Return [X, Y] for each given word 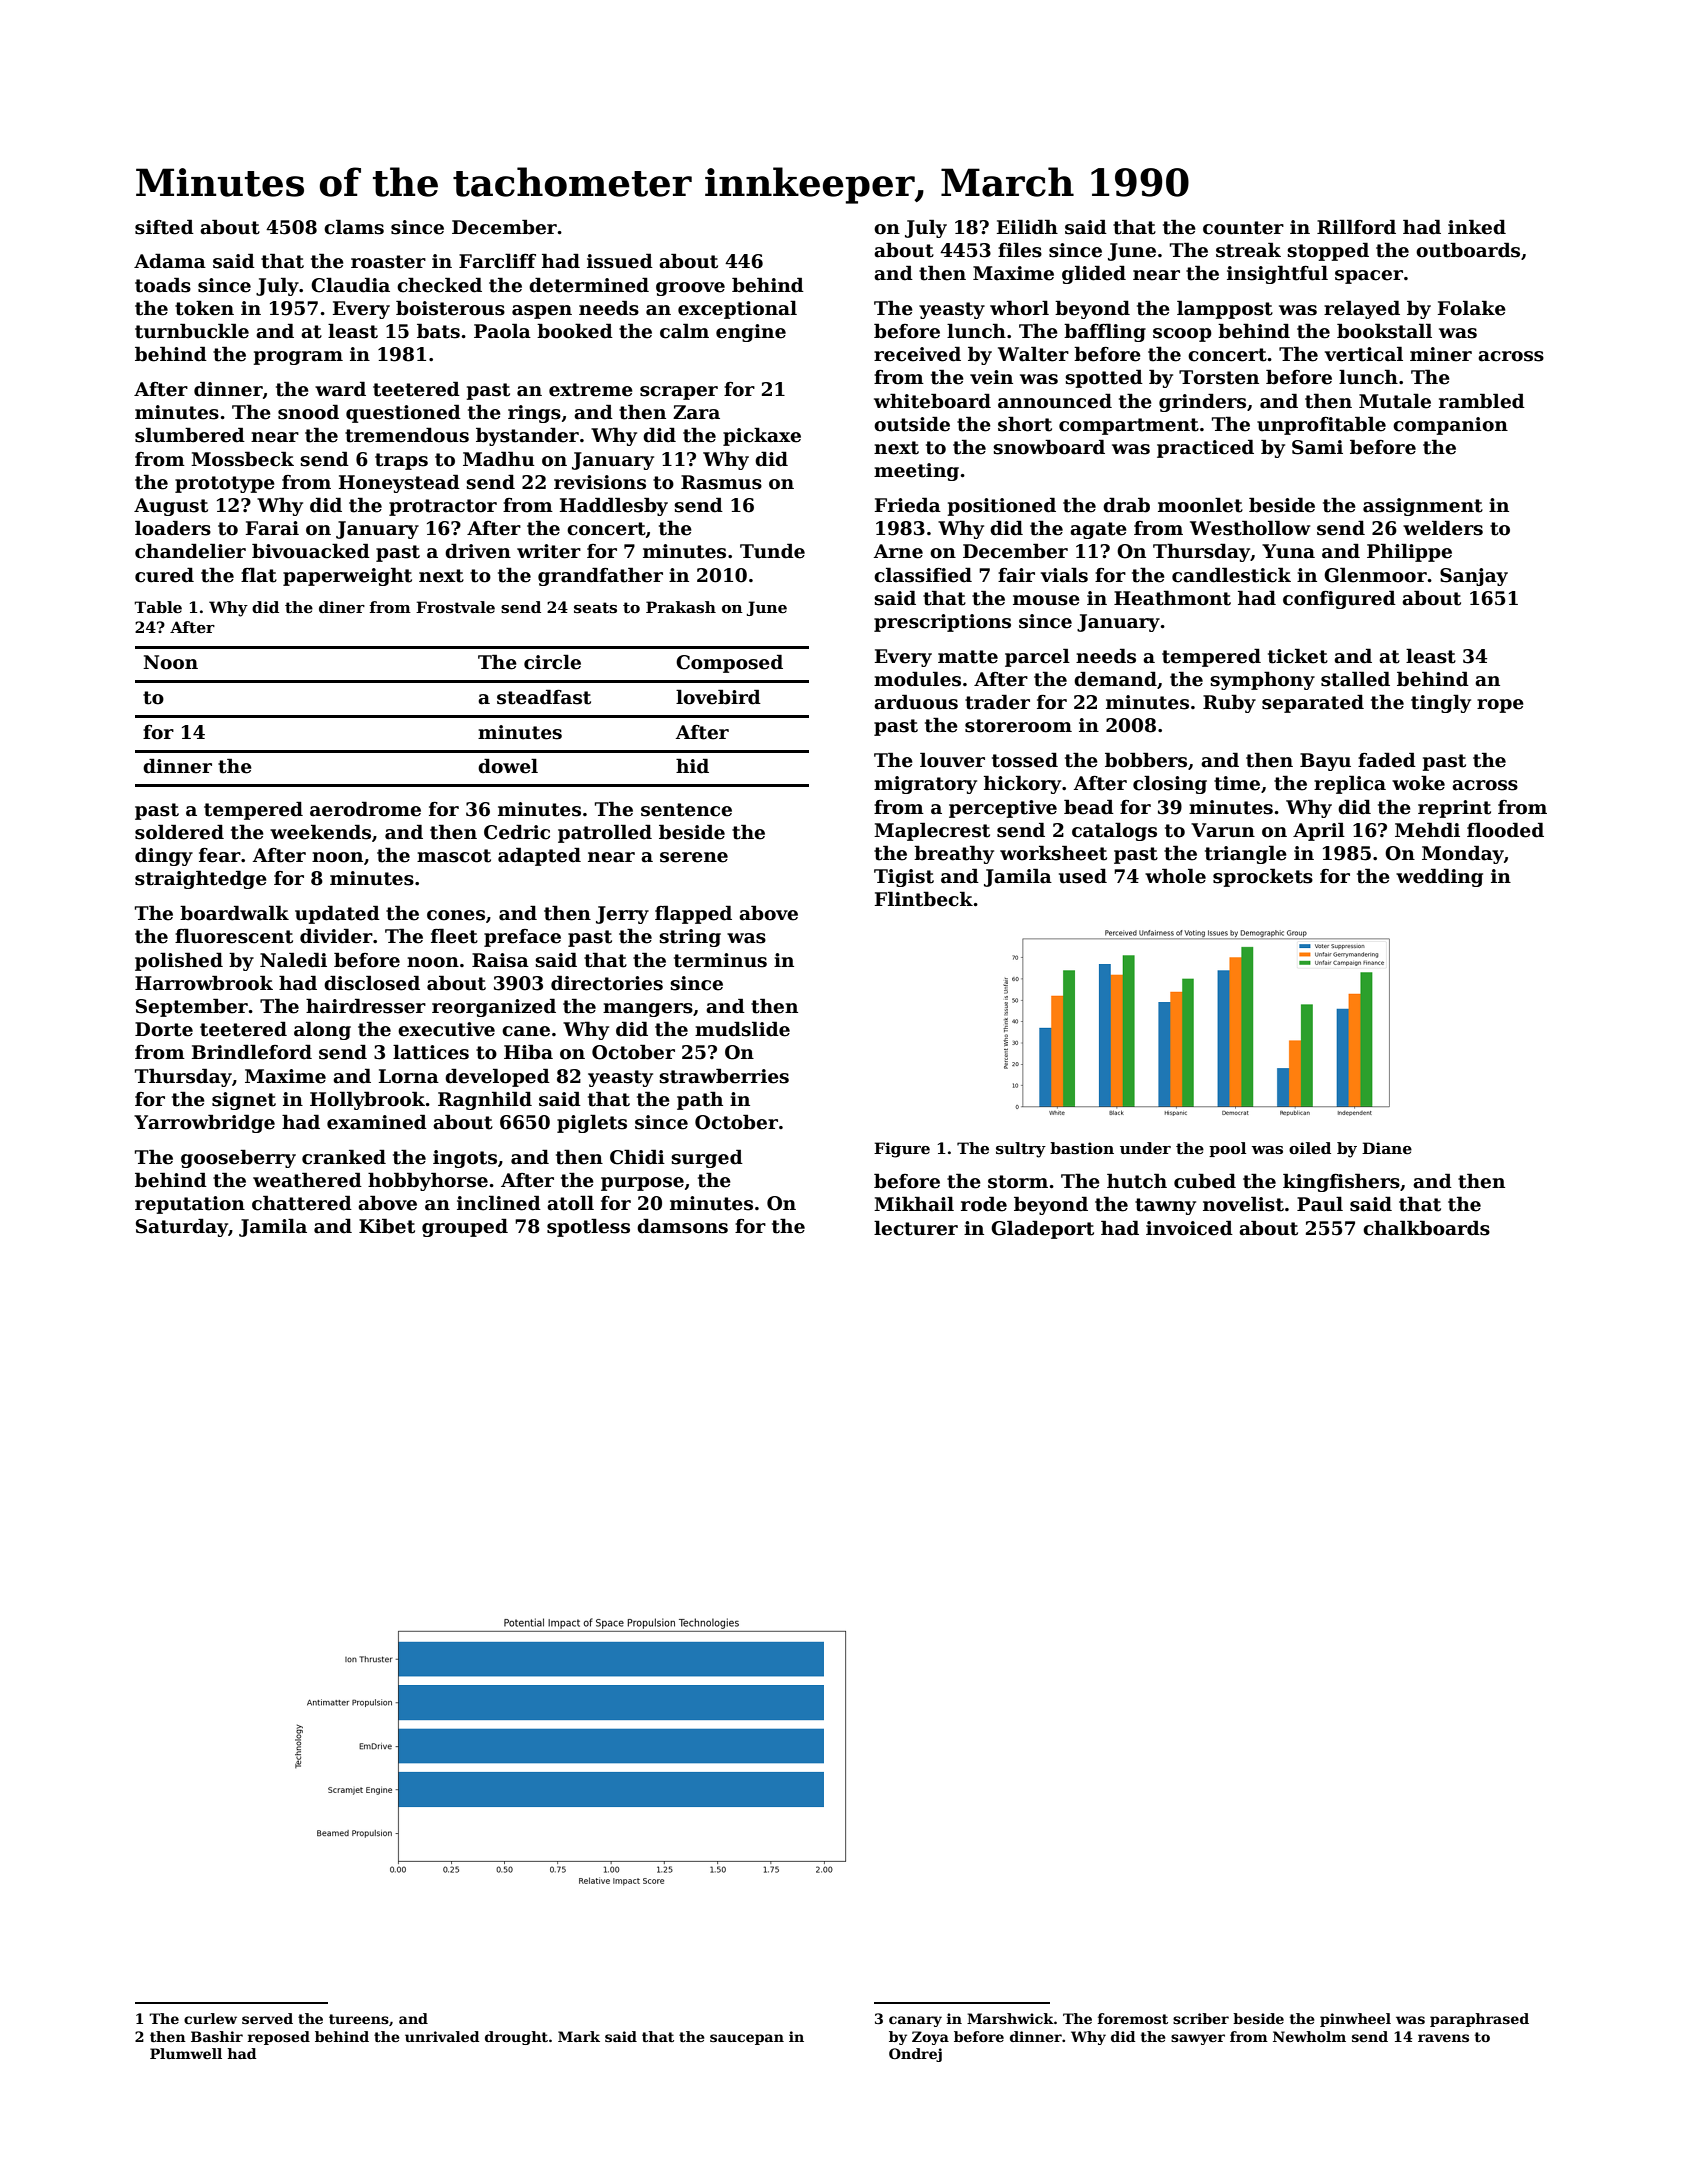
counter [1243, 228]
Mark [579, 2036]
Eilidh [1027, 227]
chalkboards [1426, 1228]
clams [354, 227]
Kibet [387, 1226]
